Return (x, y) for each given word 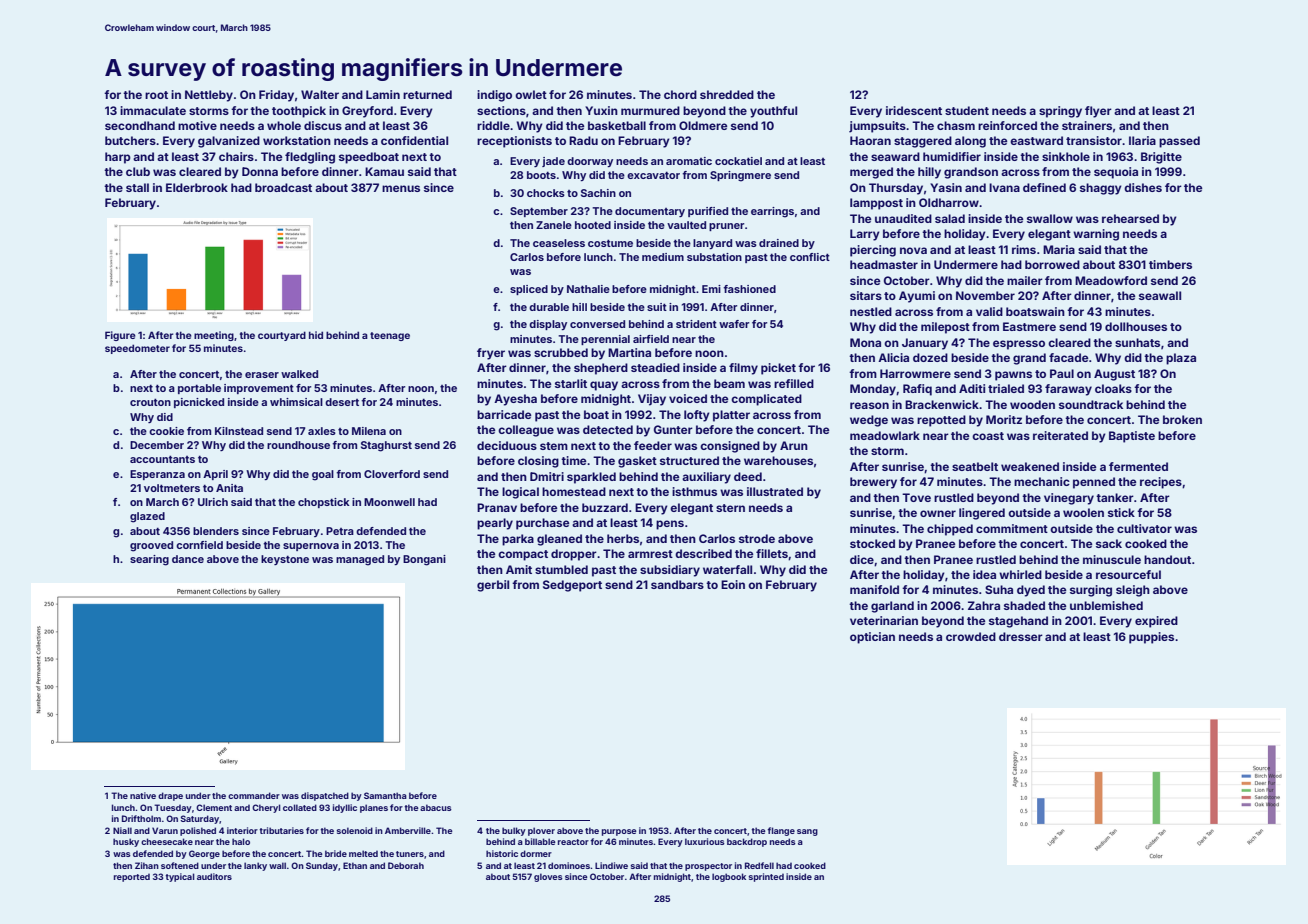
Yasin (946, 187)
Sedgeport (572, 586)
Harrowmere (915, 373)
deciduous (507, 445)
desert (342, 402)
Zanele (554, 225)
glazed (147, 517)
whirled (1020, 574)
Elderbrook (197, 187)
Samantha (385, 795)
